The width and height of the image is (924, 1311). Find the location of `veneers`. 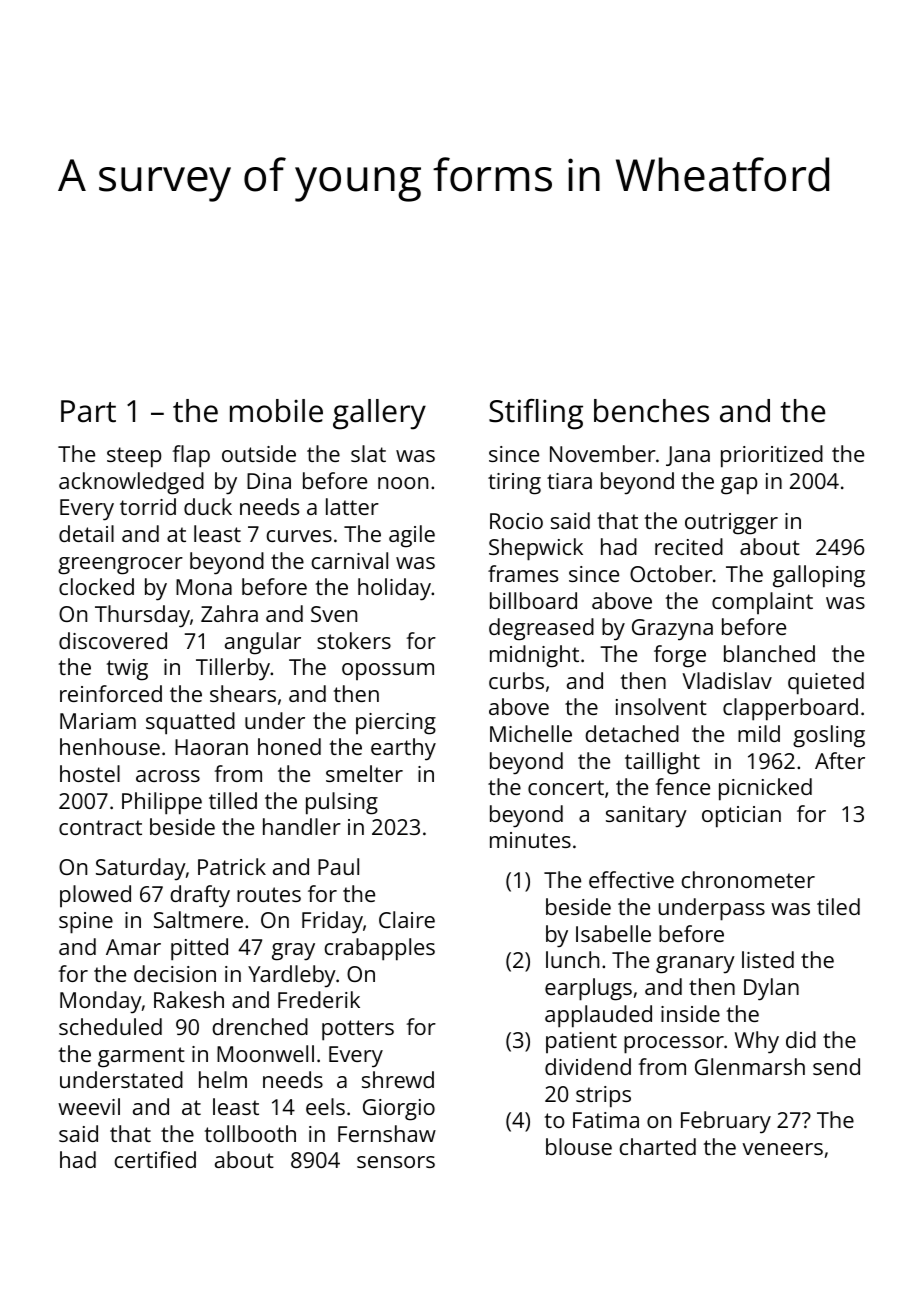

veneers is located at coordinates (782, 1149).
